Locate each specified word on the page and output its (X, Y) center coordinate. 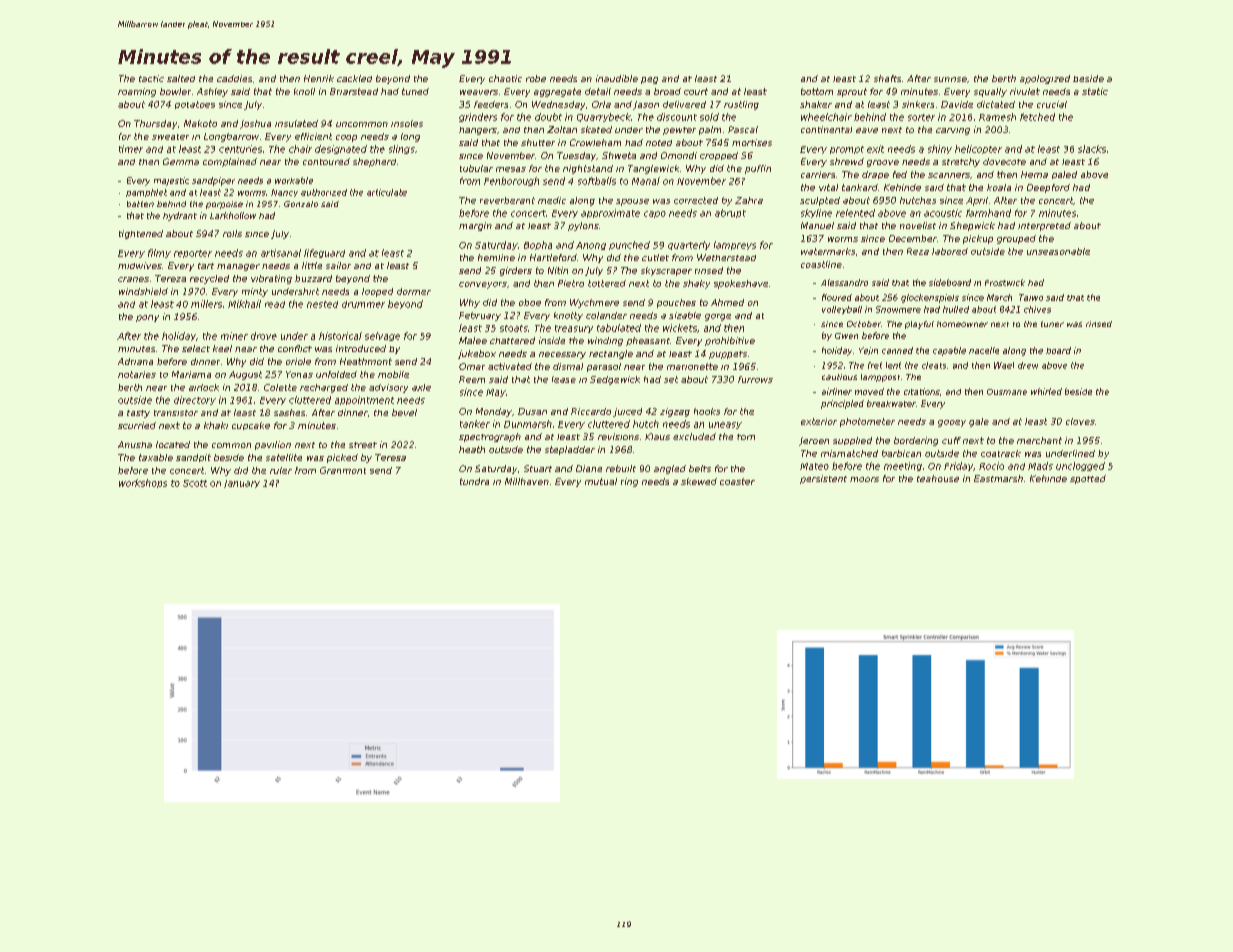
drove (264, 336)
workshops (143, 483)
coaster (737, 481)
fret (875, 365)
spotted (1088, 479)
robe (536, 78)
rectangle (611, 354)
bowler (175, 91)
